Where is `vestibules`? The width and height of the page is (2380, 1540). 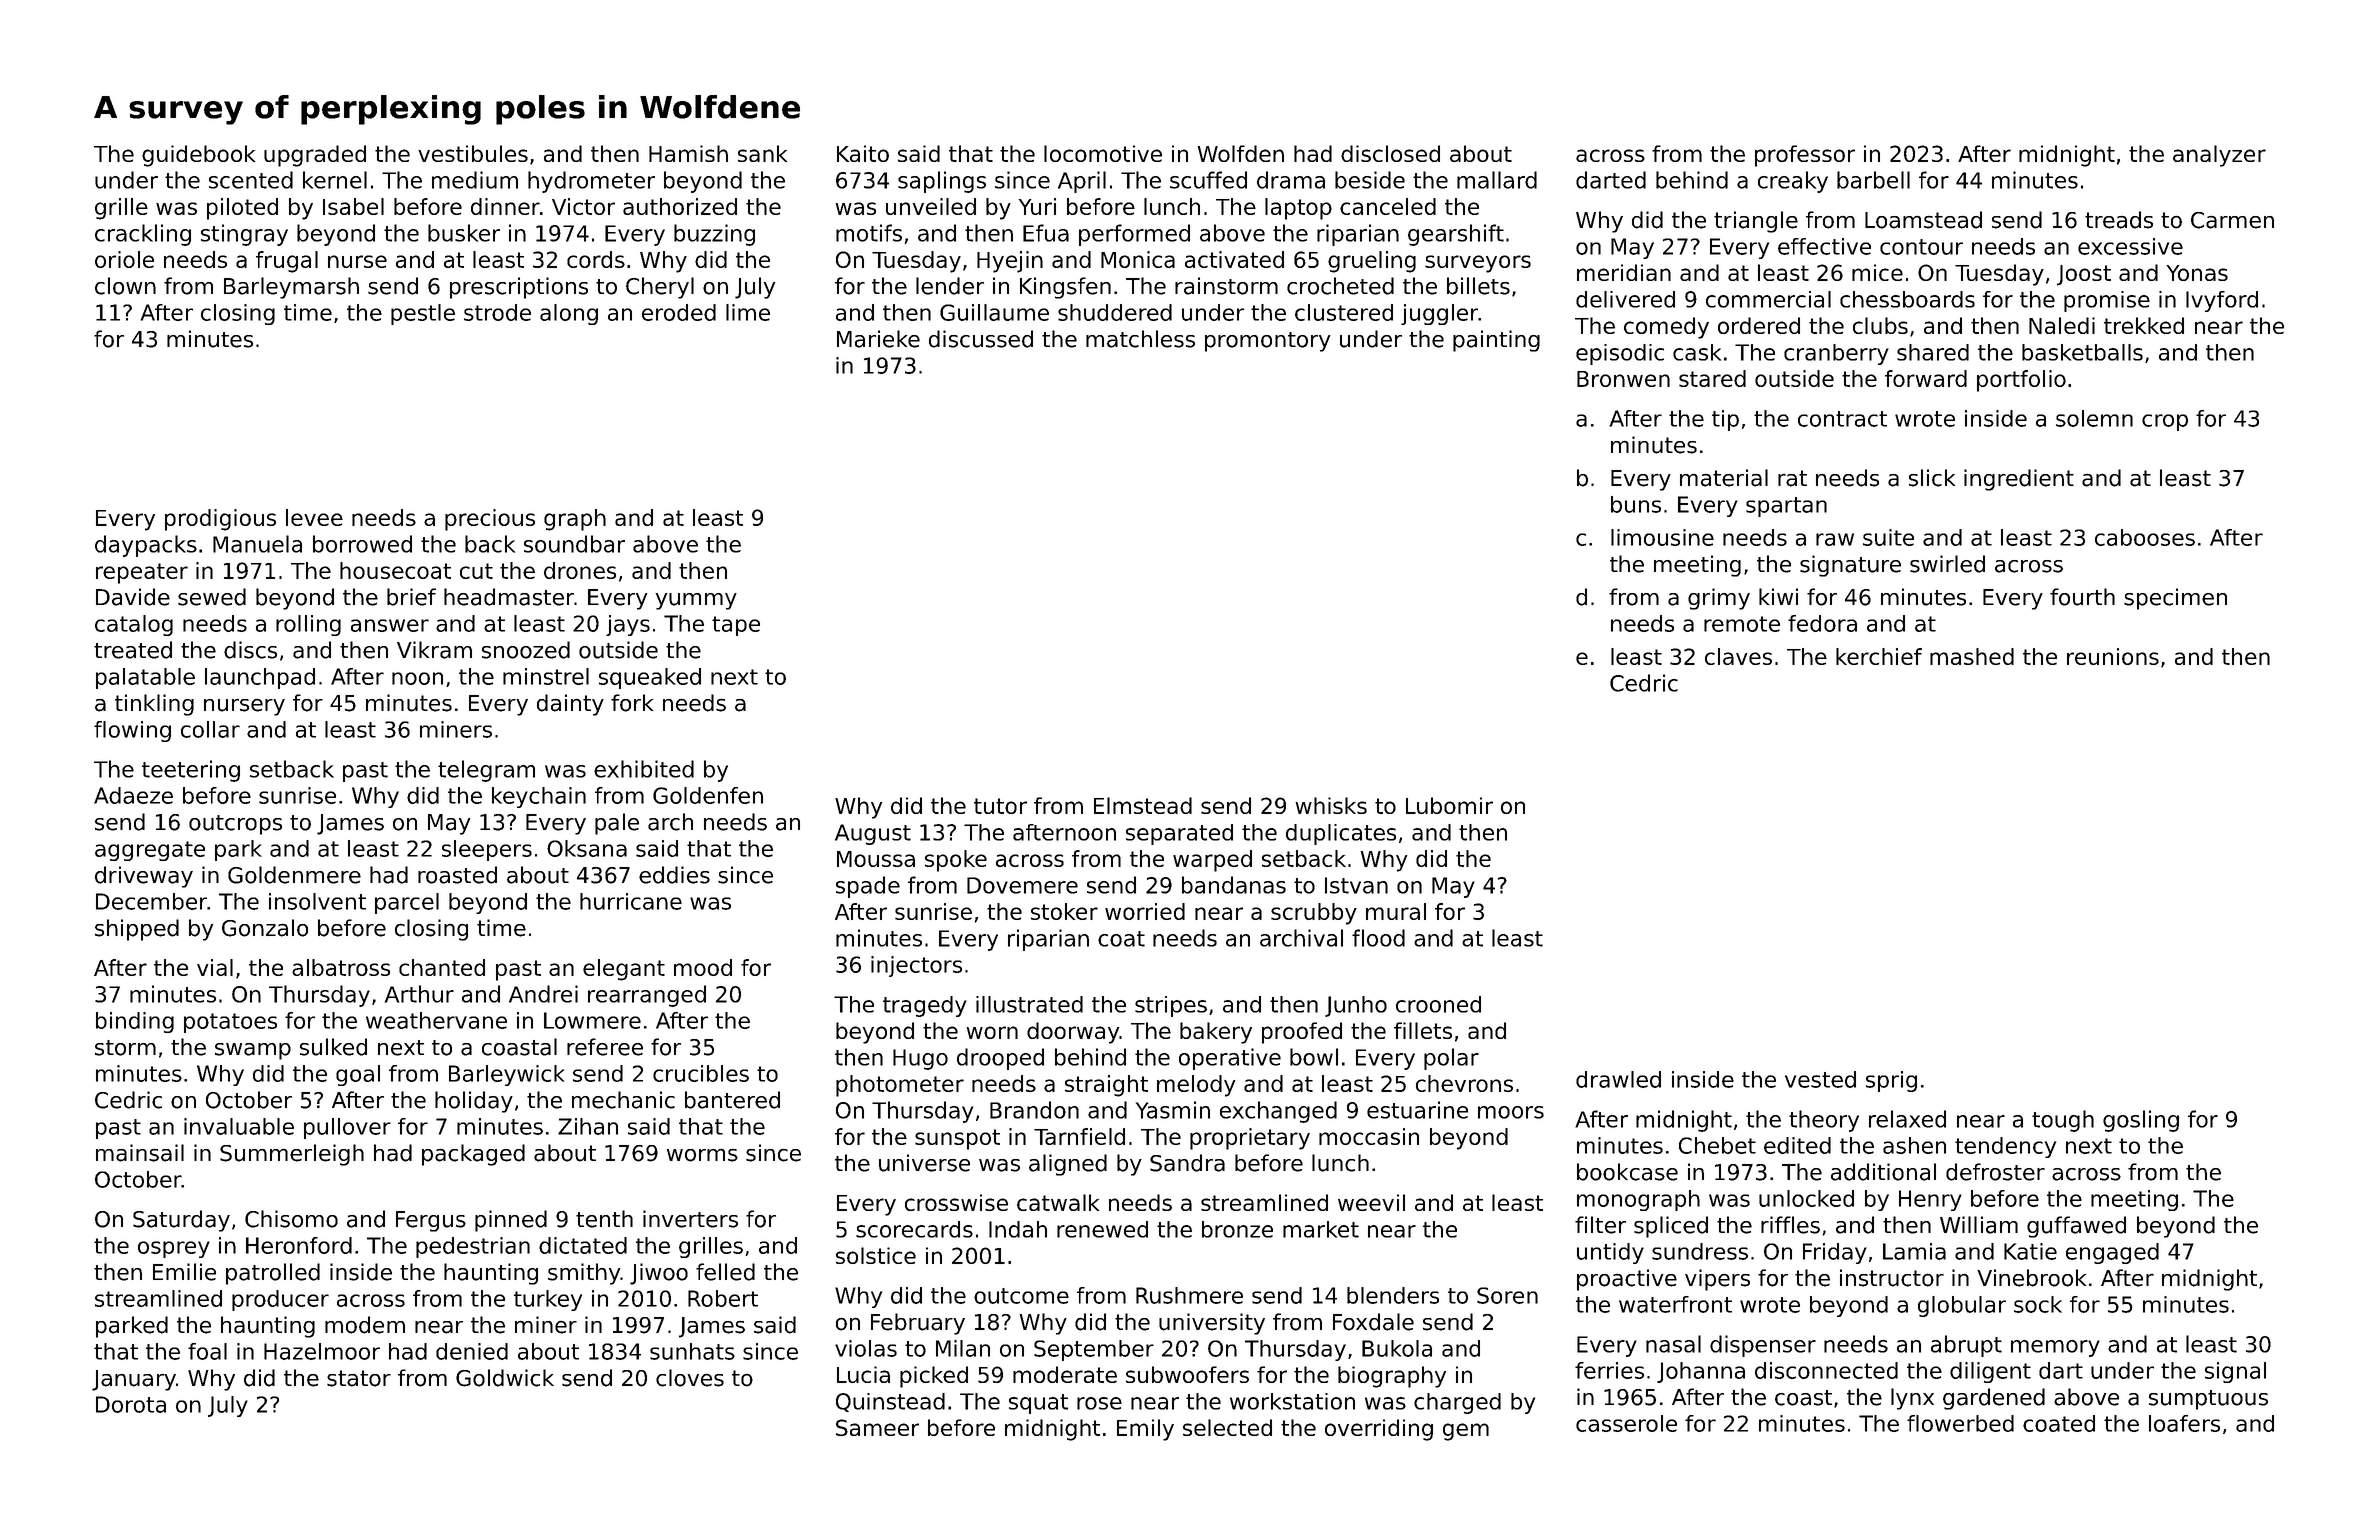
vestibules is located at coordinates (473, 153).
